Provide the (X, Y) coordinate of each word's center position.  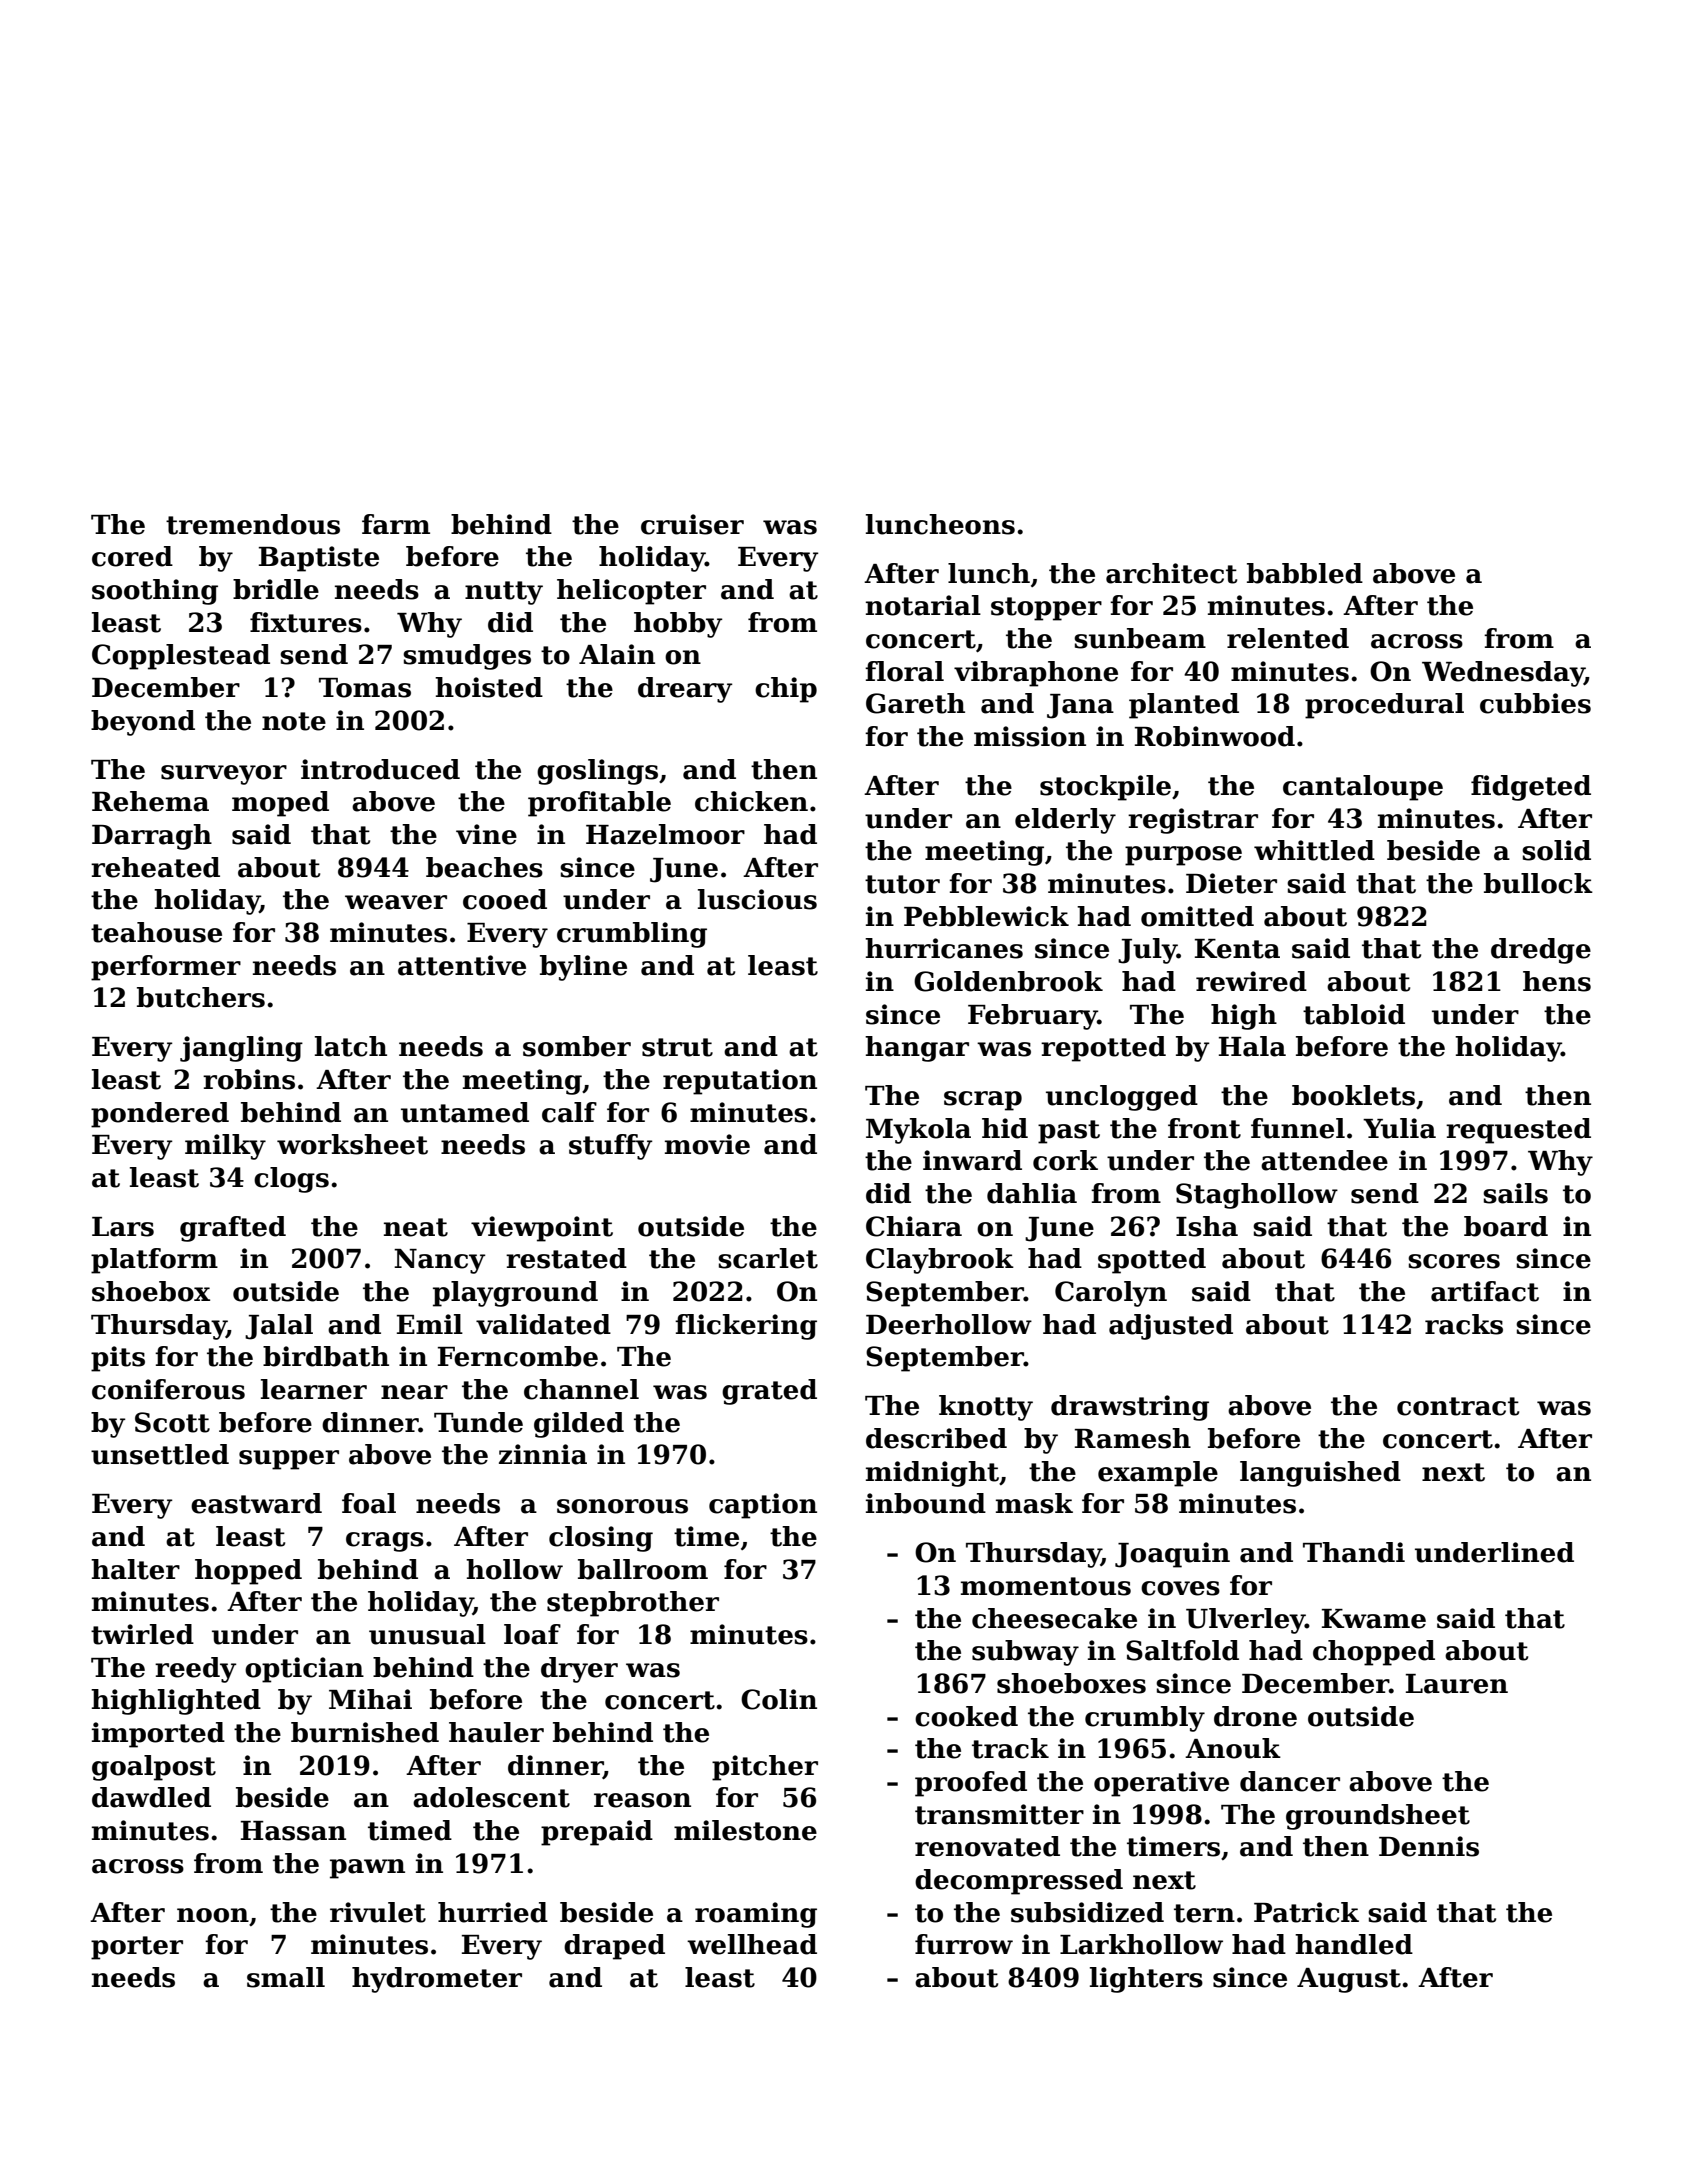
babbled (1305, 573)
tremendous (253, 524)
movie (707, 1144)
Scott (172, 1422)
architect (1171, 573)
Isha (1207, 1226)
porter (137, 1948)
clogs (291, 1180)
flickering (746, 1327)
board (1506, 1226)
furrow (964, 1944)
